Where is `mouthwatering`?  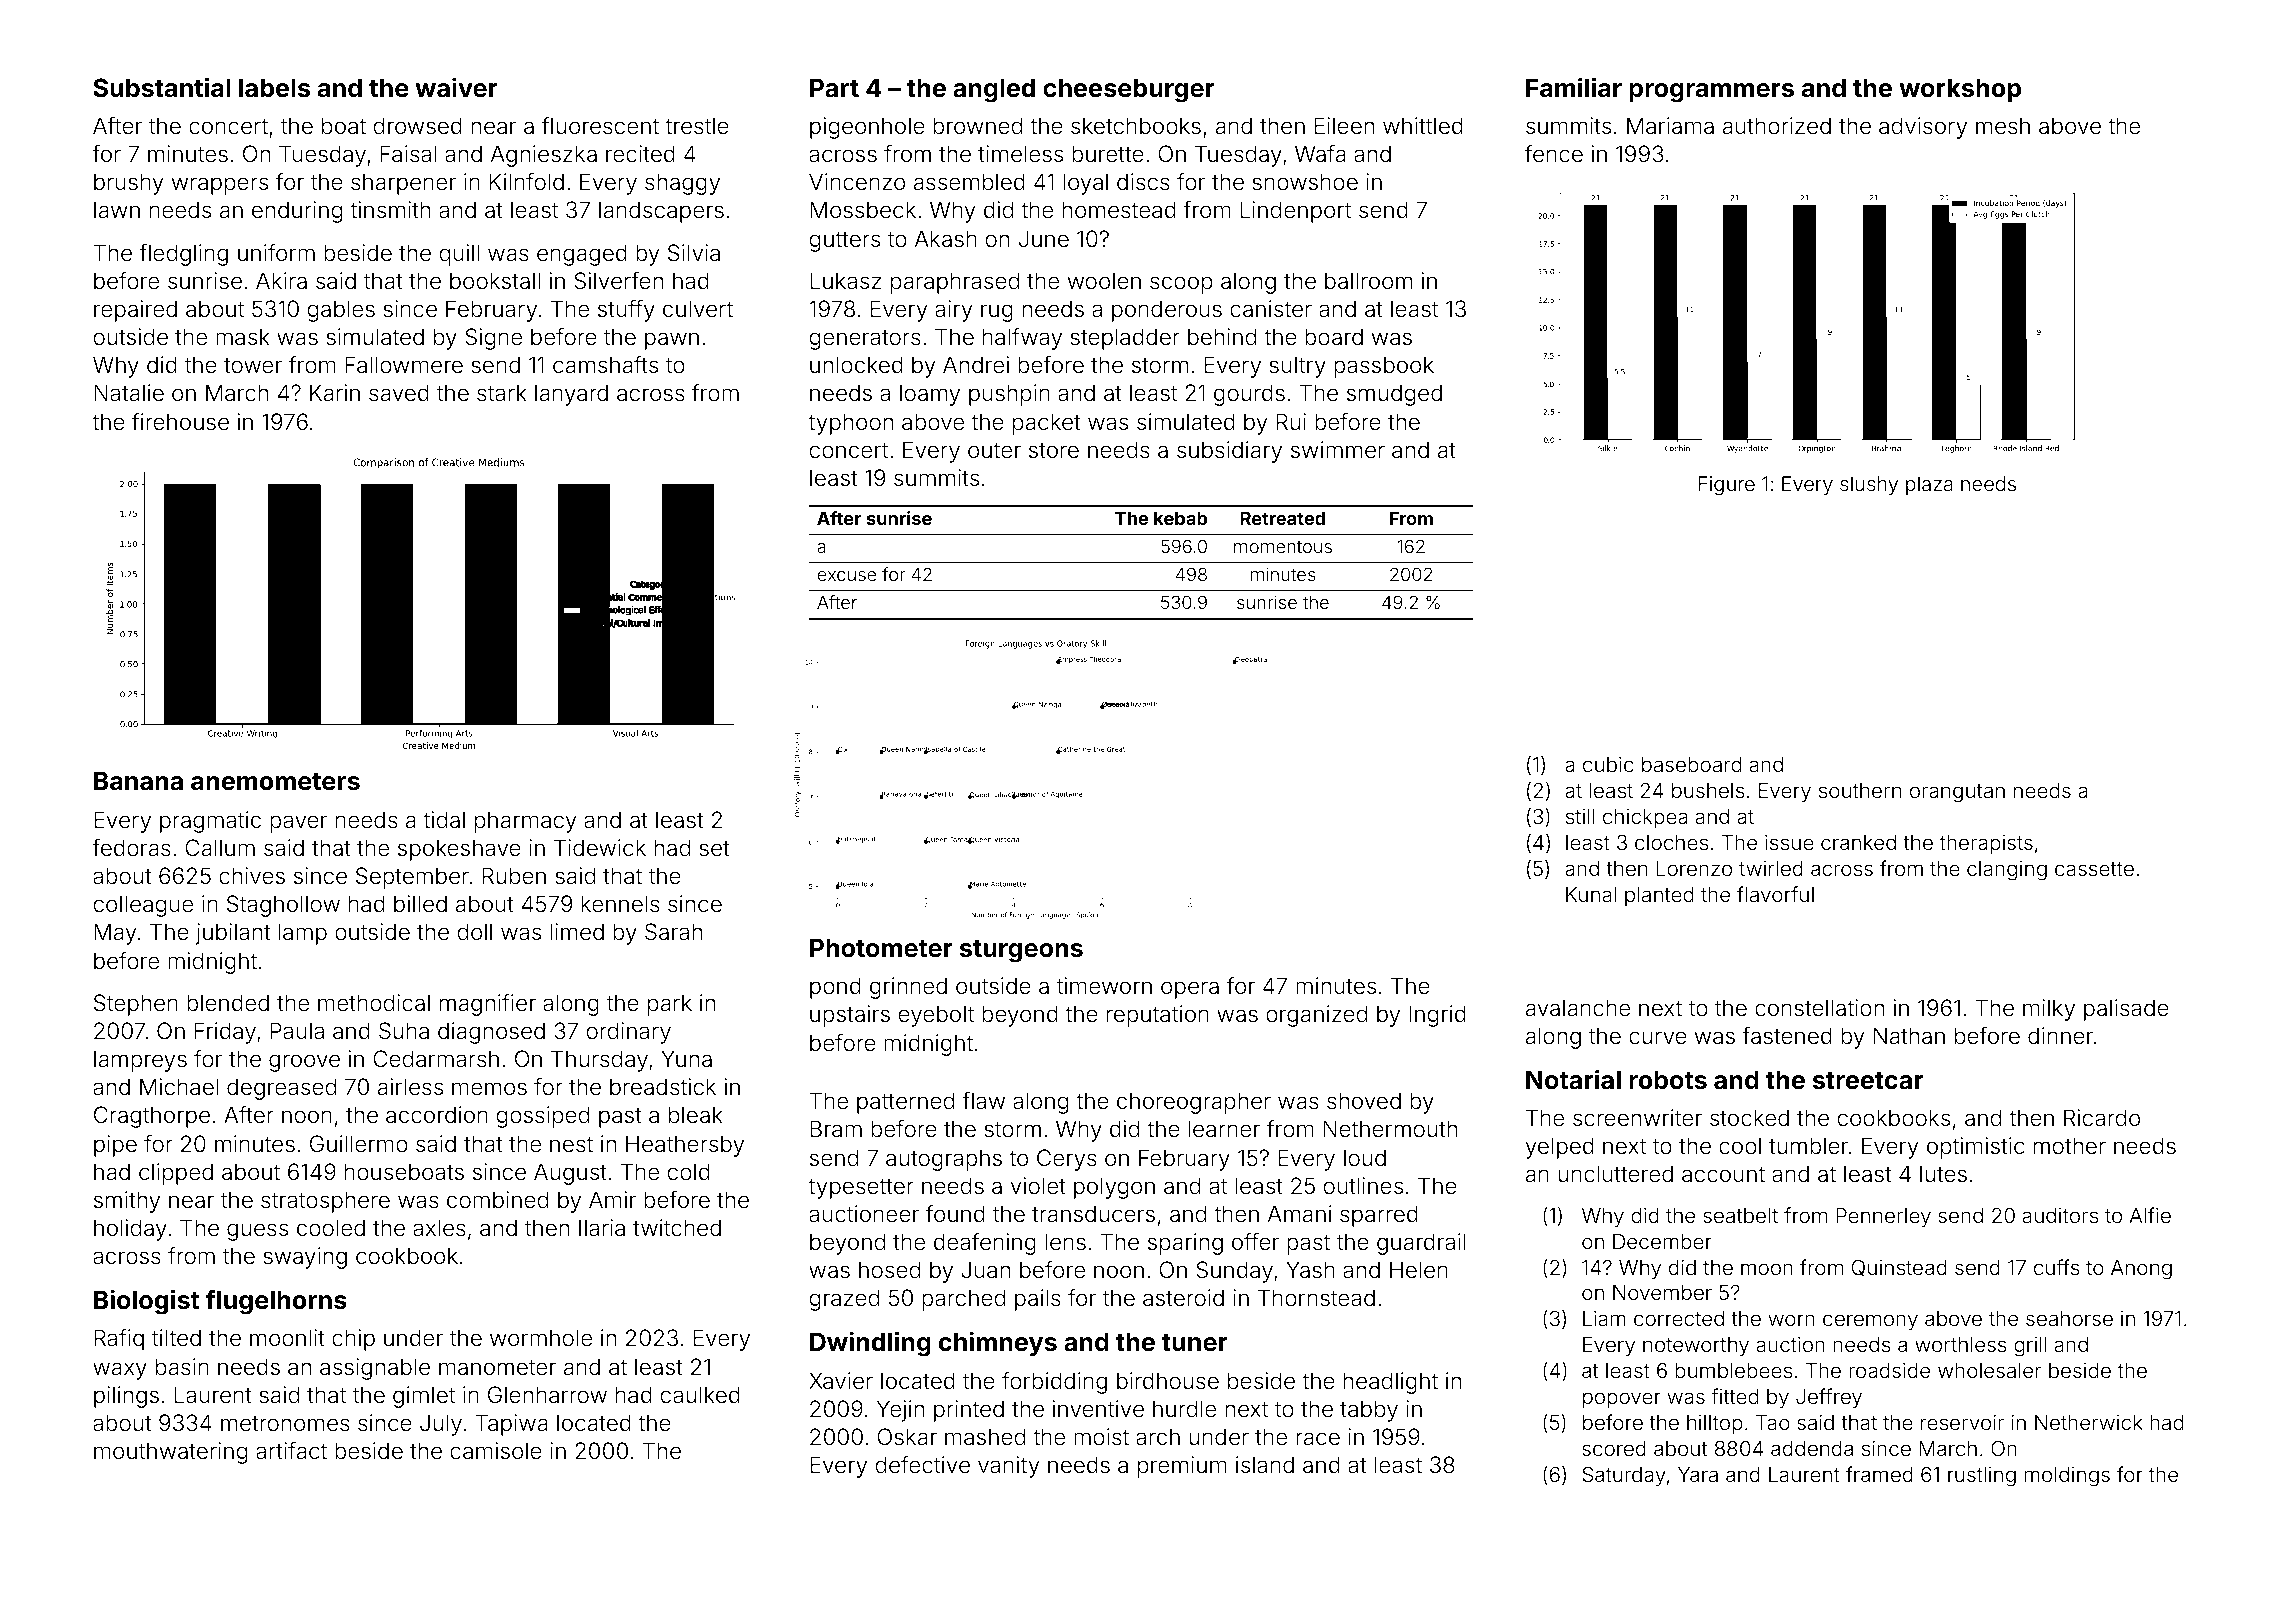
mouthwatering is located at coordinates (170, 1453).
